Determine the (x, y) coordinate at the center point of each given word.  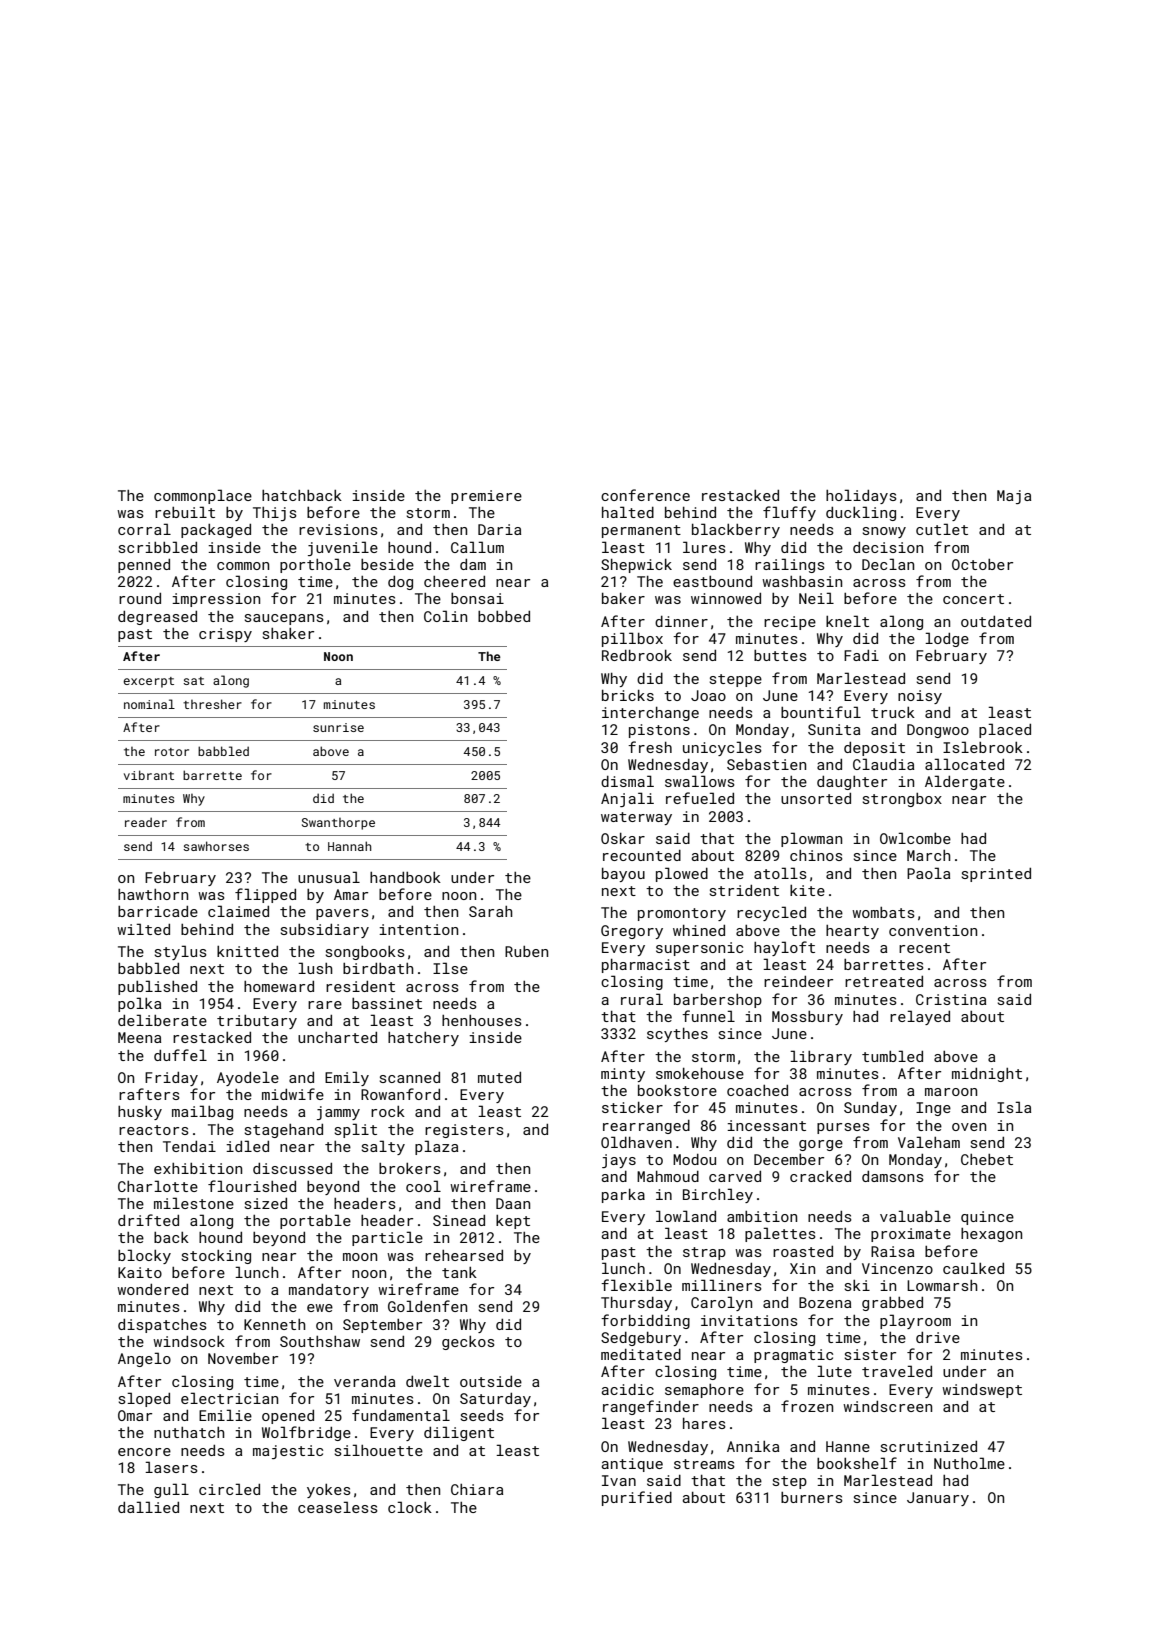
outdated (996, 621)
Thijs (275, 514)
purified (637, 1498)
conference (645, 495)
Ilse (450, 968)
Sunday (870, 1109)
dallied (148, 1507)
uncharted (337, 1037)
